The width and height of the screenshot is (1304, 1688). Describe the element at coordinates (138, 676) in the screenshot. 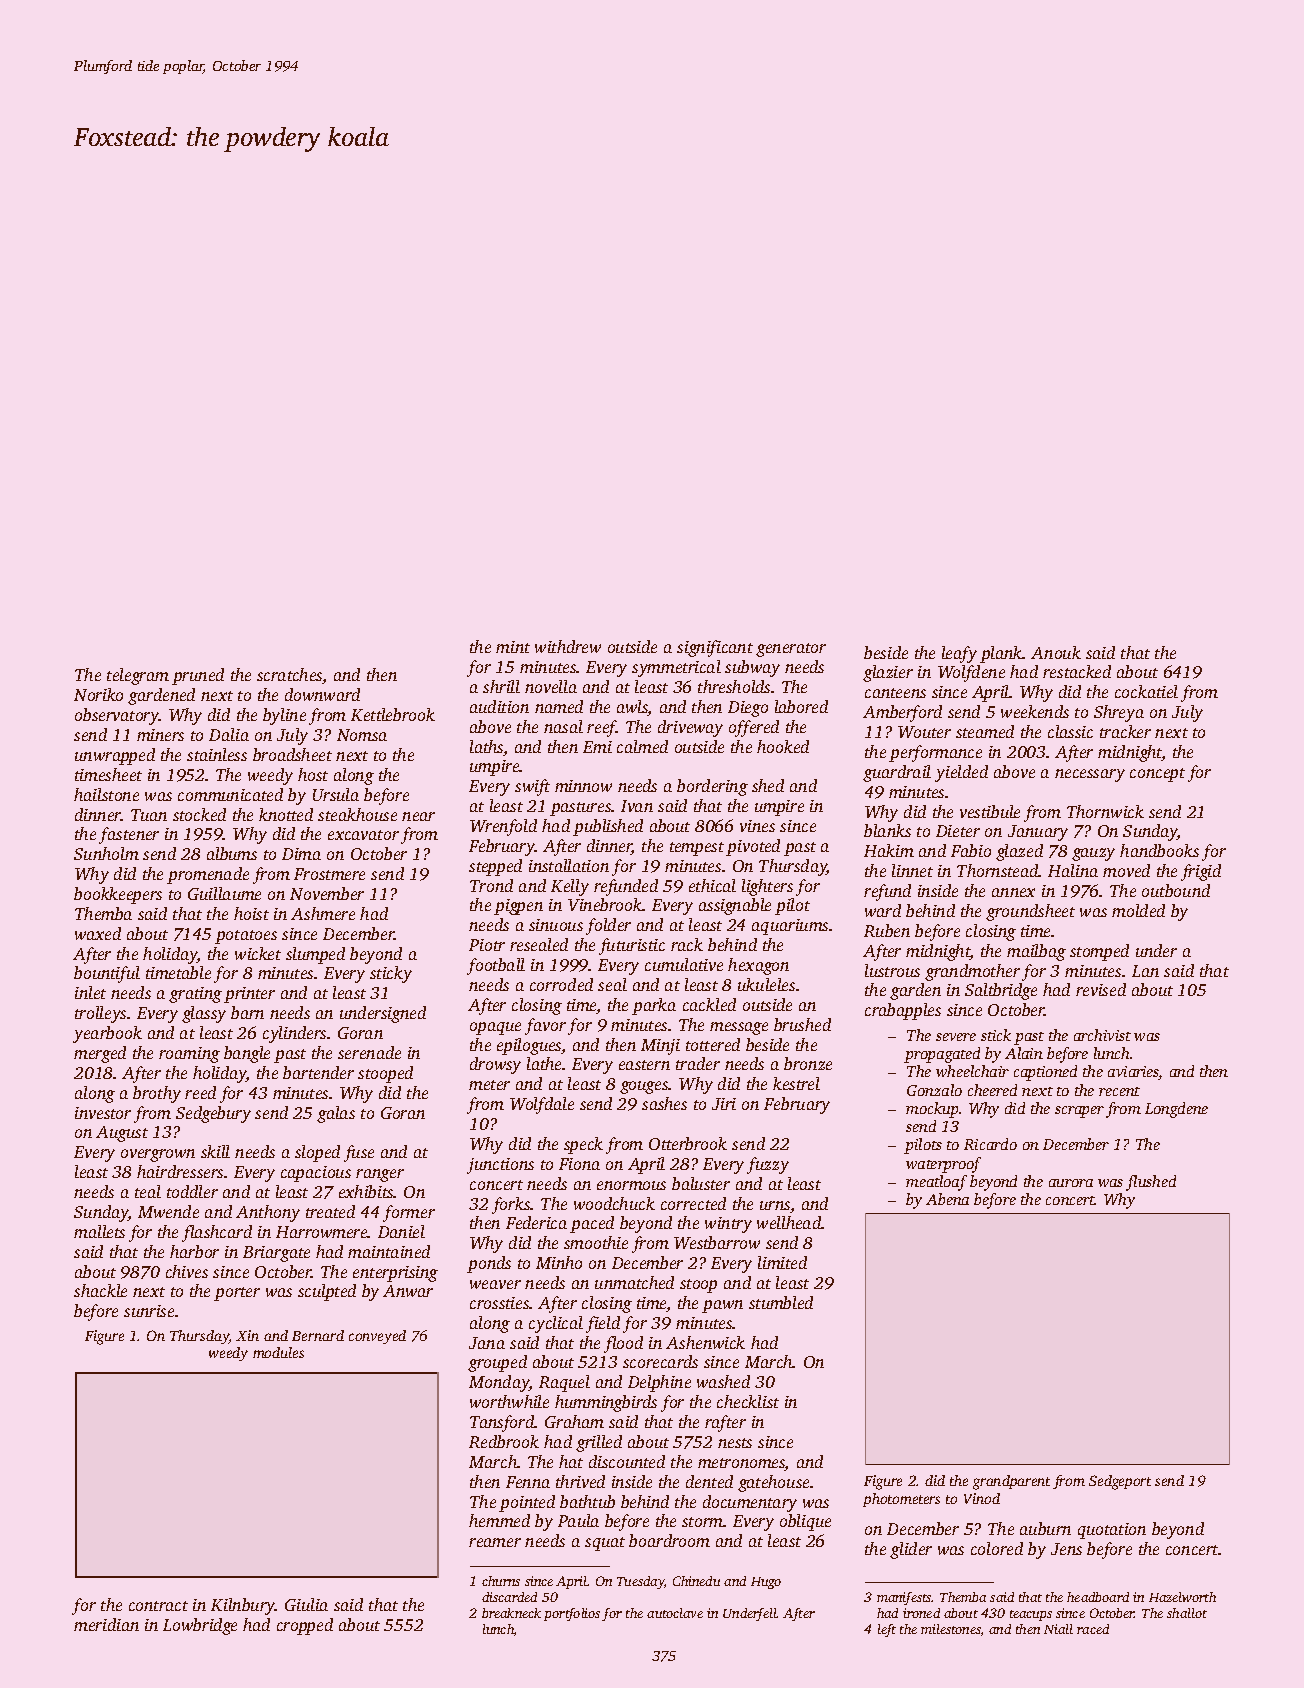

I see `telegram` at that location.
